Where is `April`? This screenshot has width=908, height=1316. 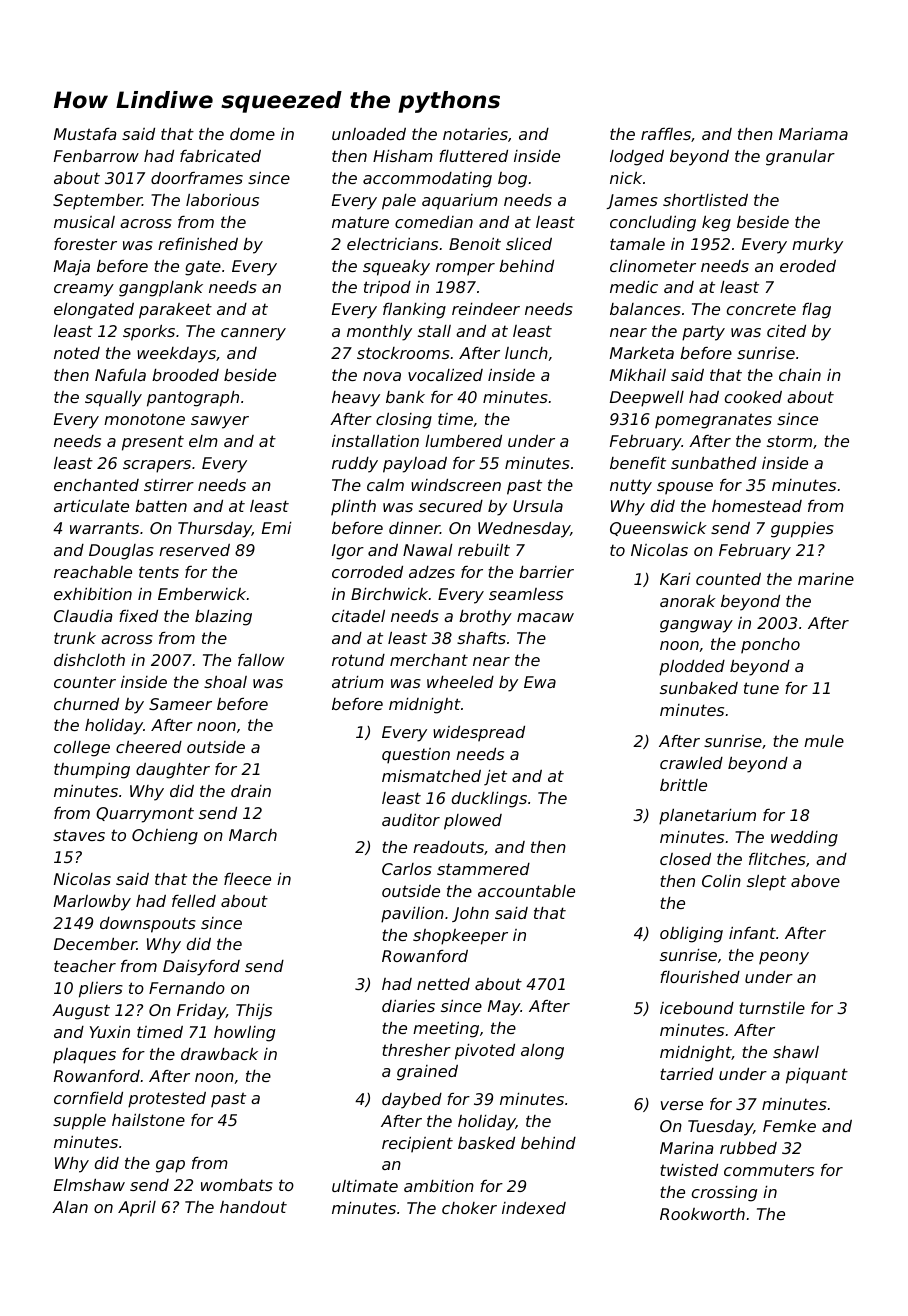 April is located at coordinates (137, 1209).
